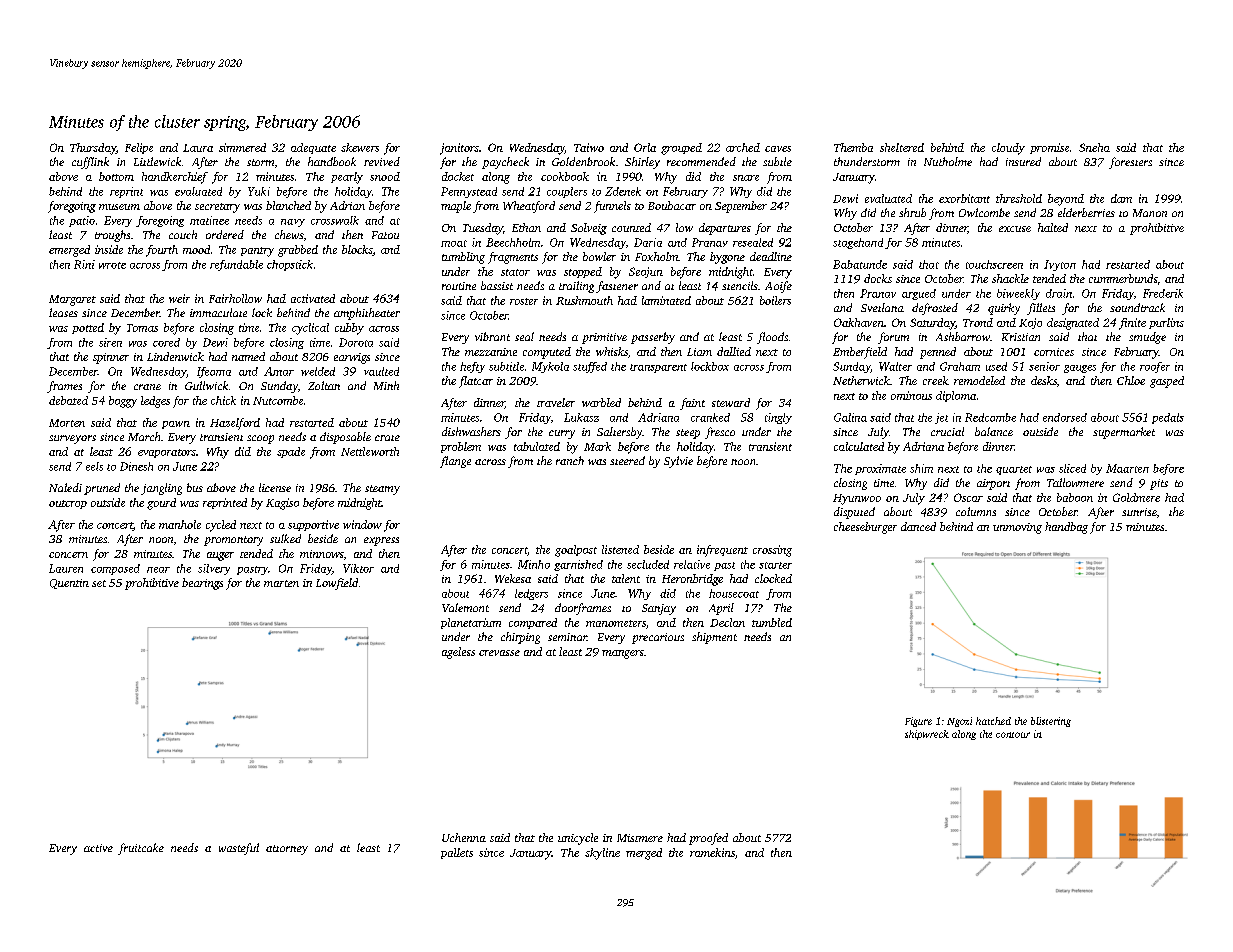 The width and height of the document is (1233, 952). What do you see at coordinates (198, 148) in the document?
I see `Laura` at bounding box center [198, 148].
